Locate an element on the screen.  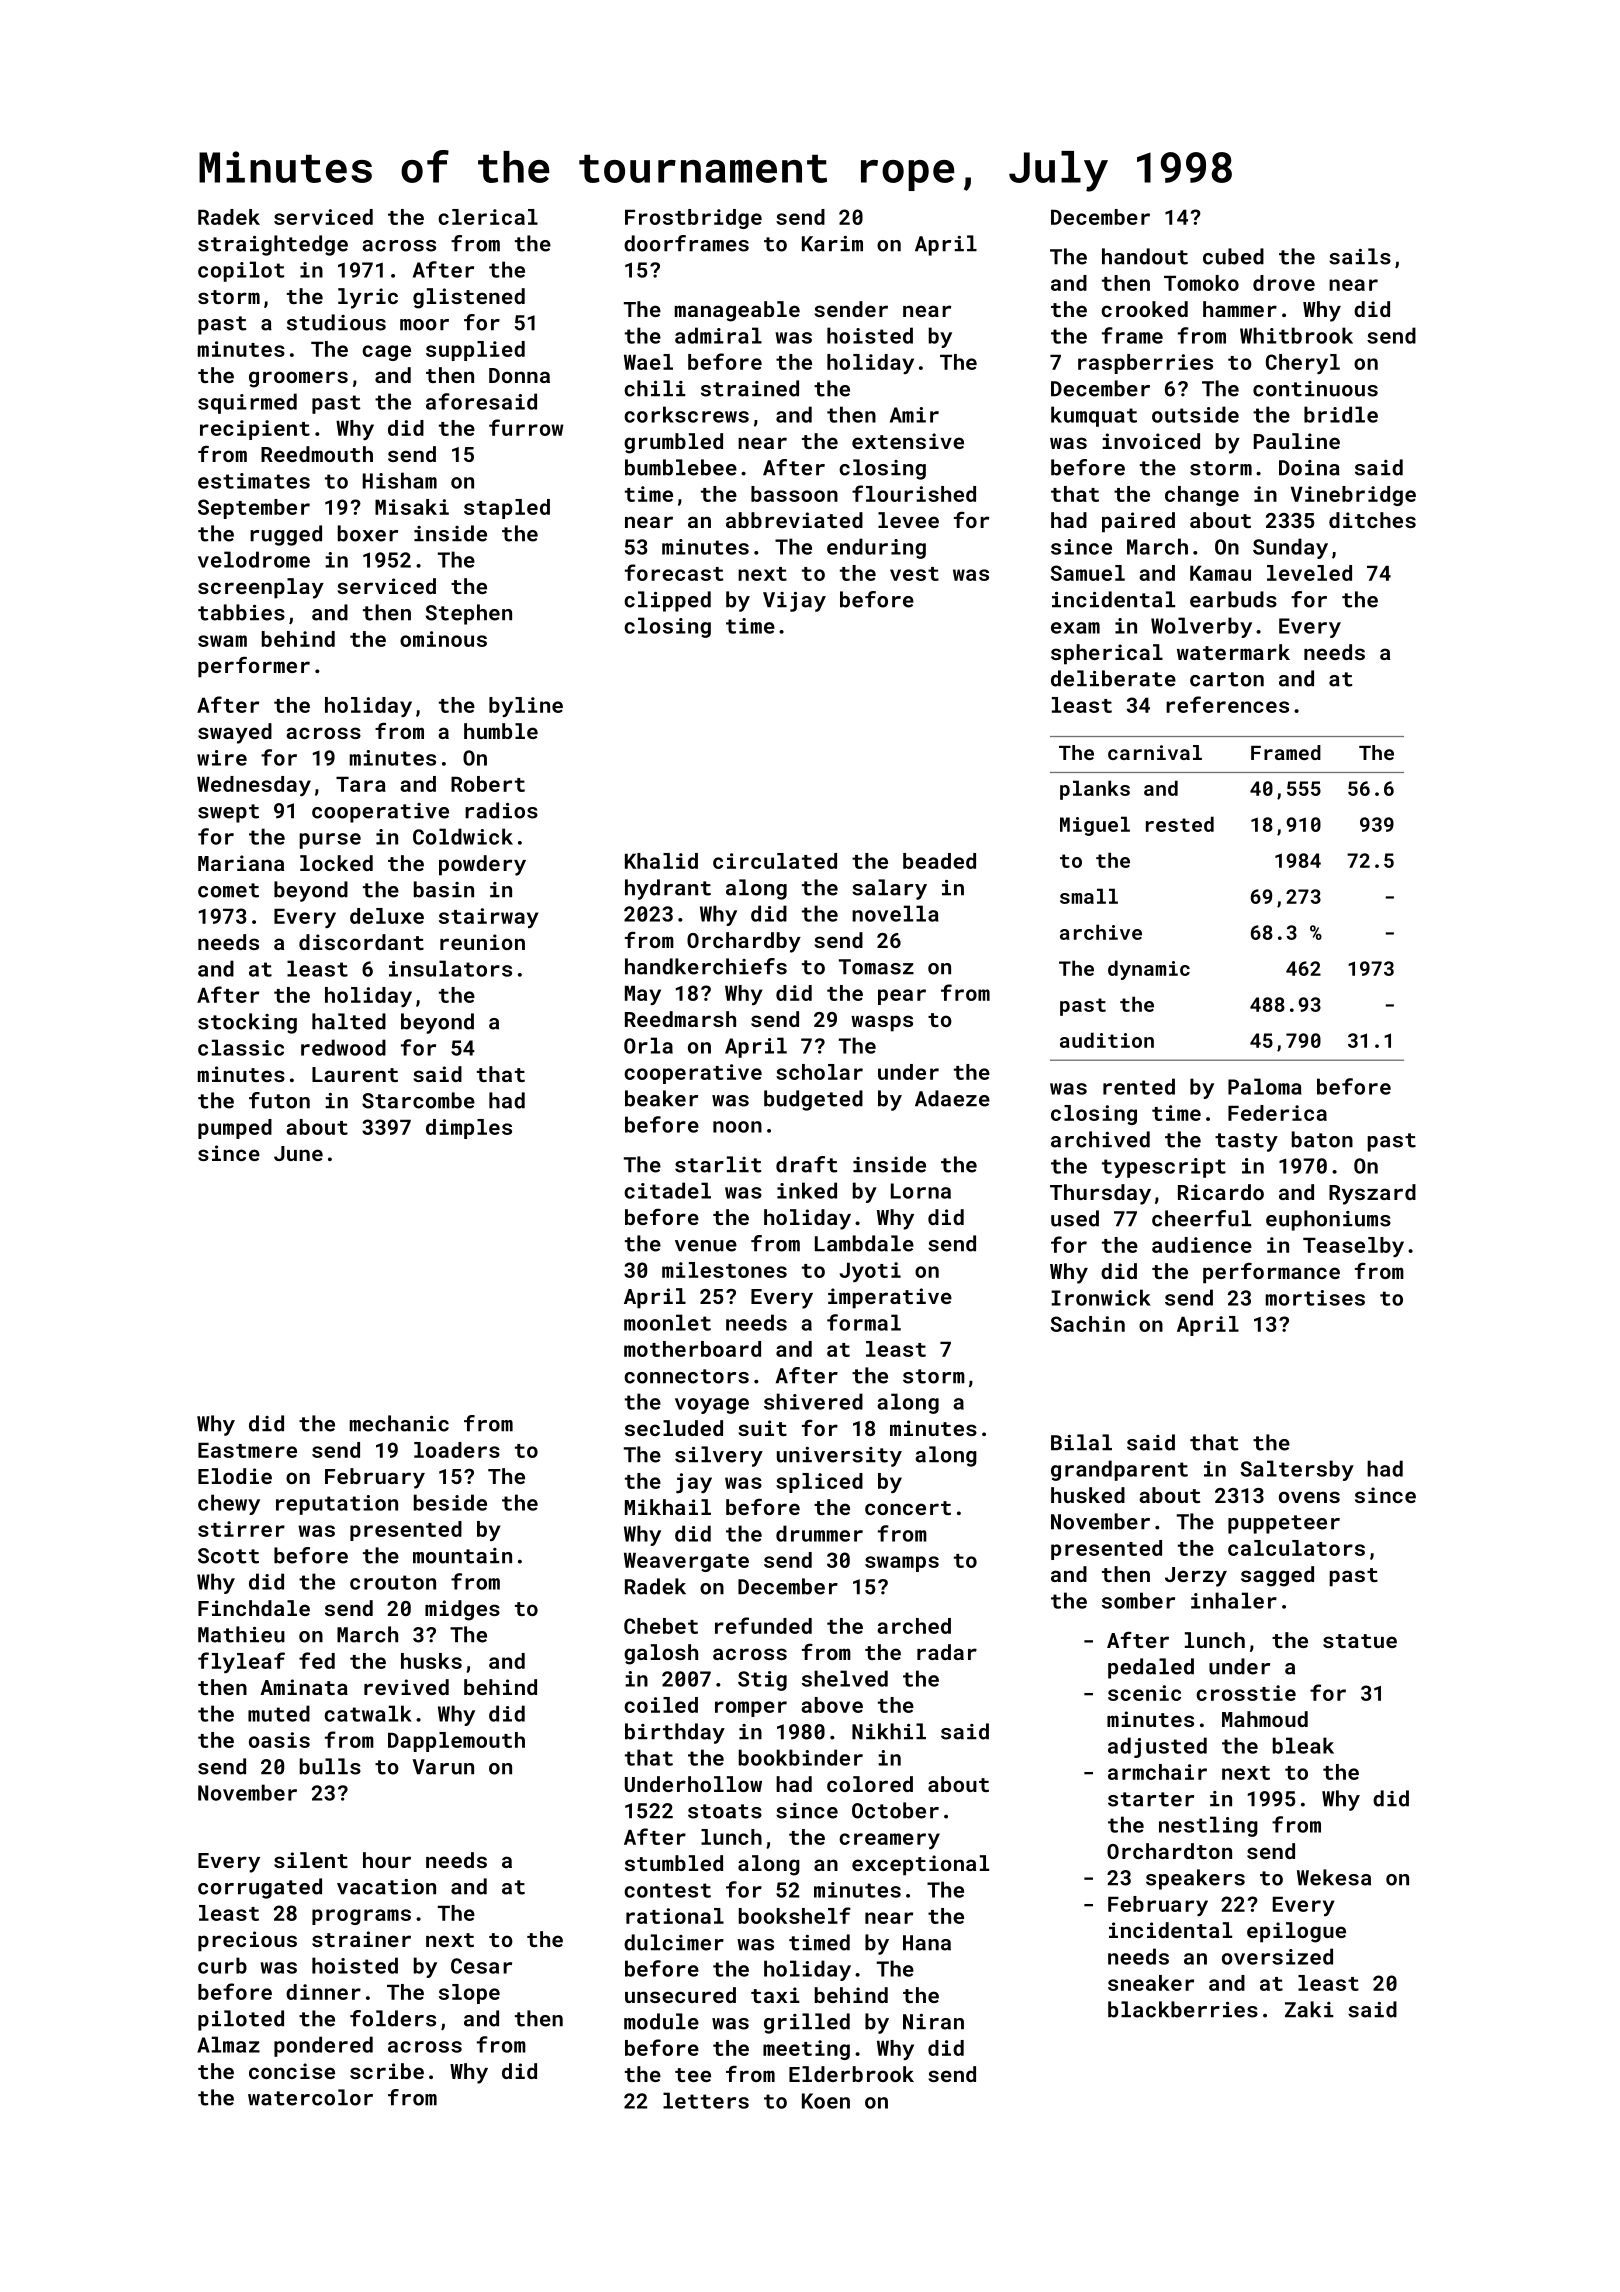
swayed is located at coordinates (235, 733).
